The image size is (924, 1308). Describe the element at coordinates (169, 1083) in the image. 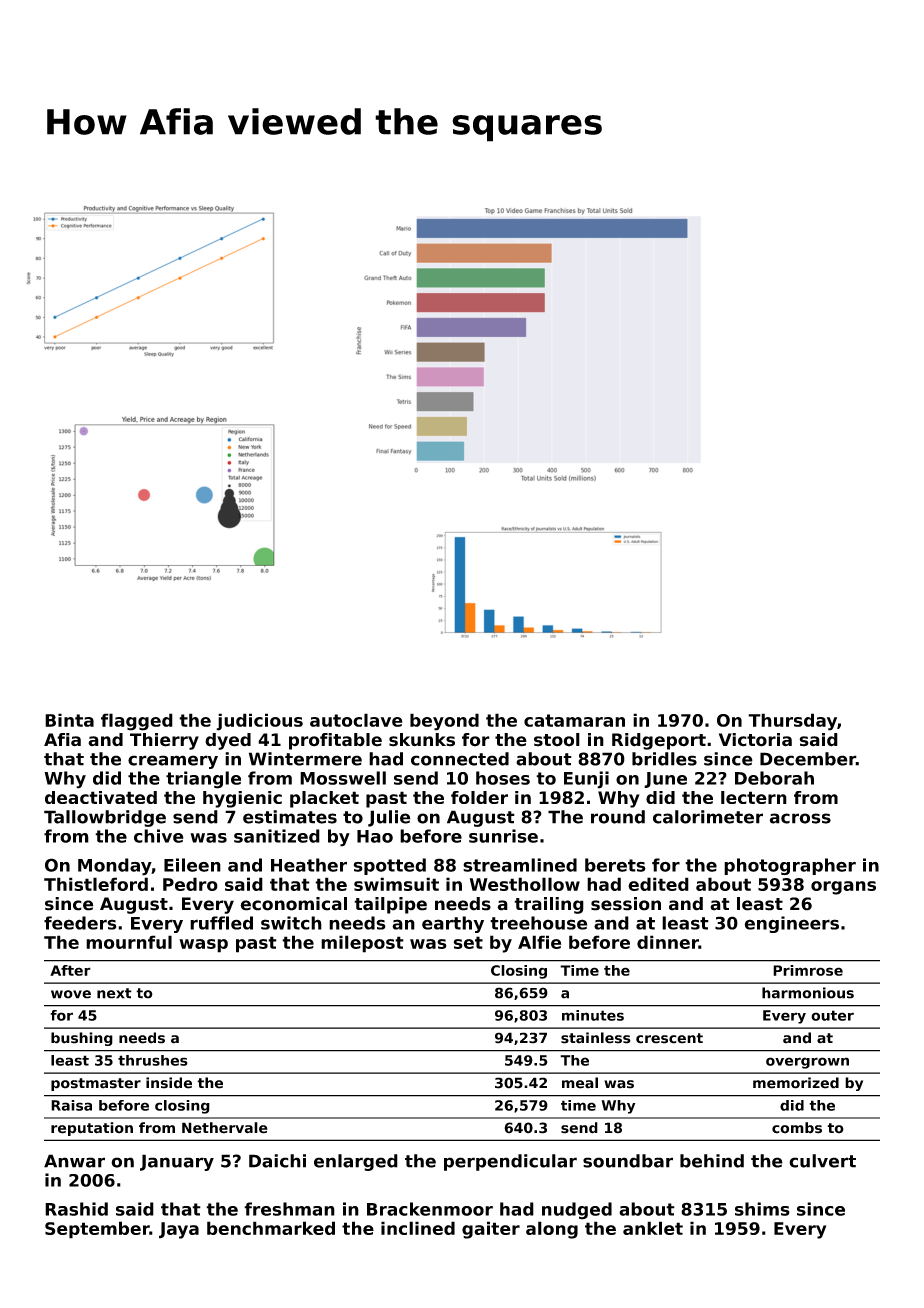

I see `inside` at that location.
